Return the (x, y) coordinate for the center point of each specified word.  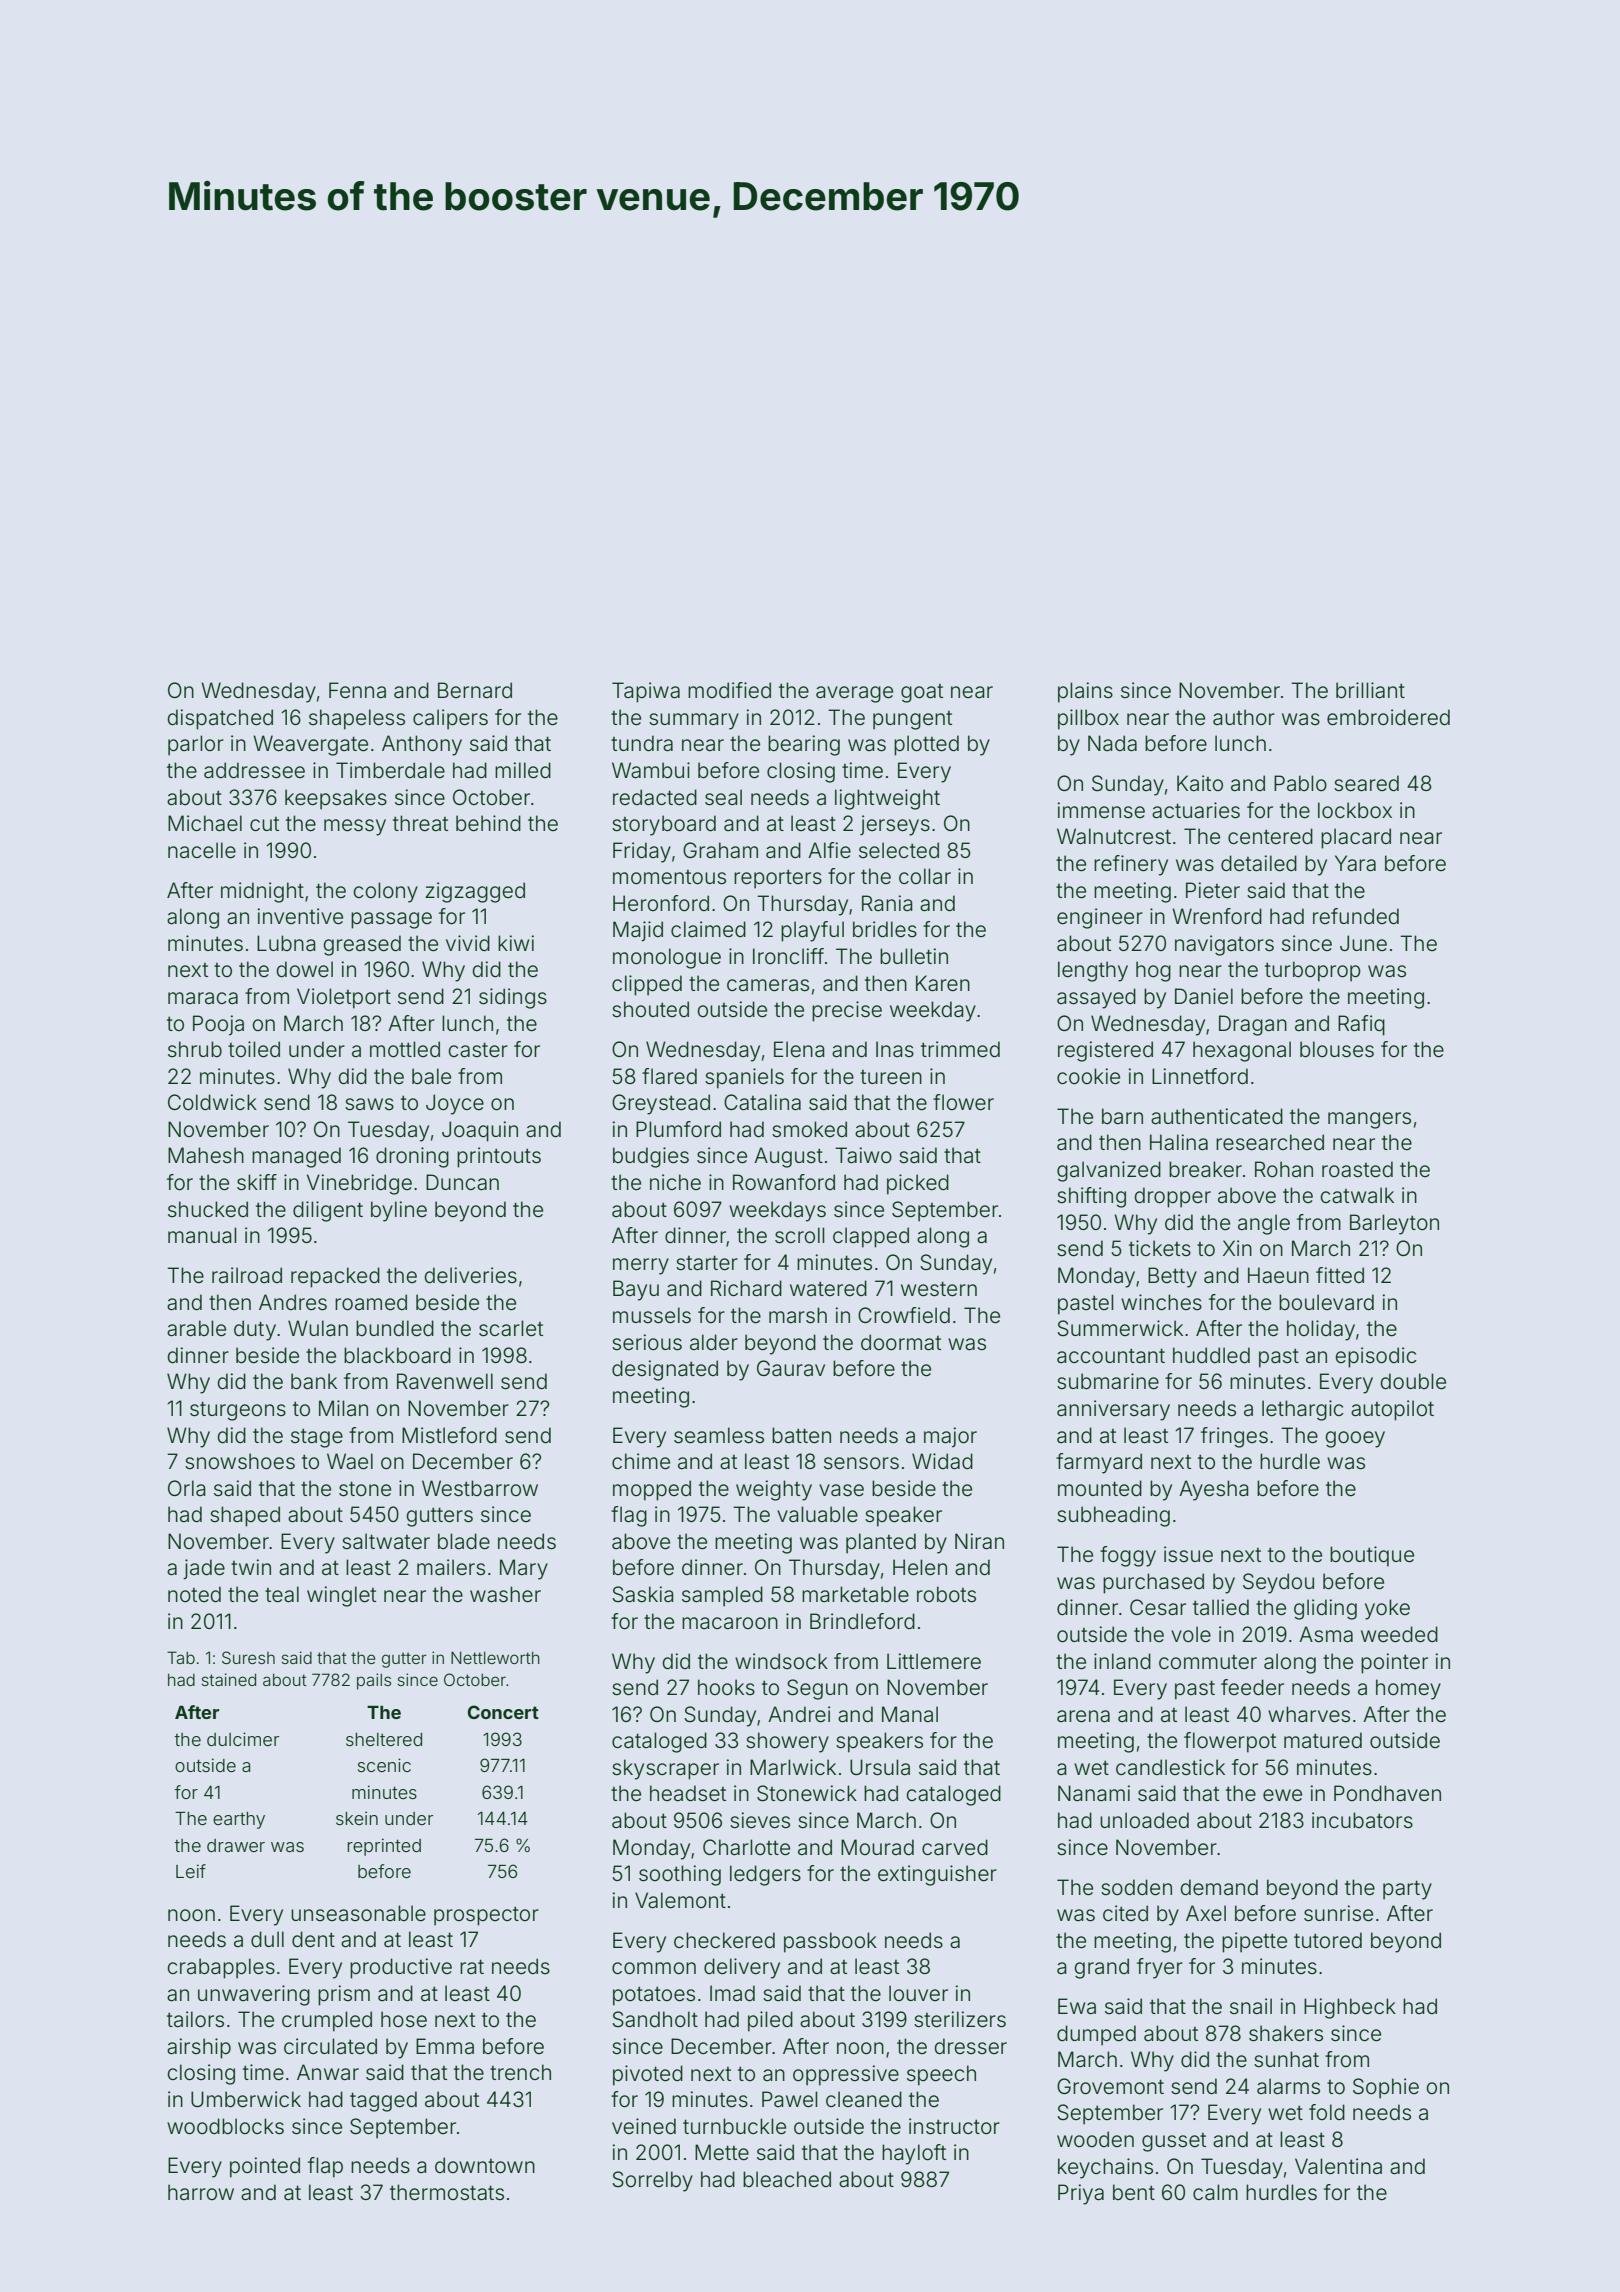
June (1363, 943)
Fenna (357, 690)
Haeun (1278, 1275)
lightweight (887, 799)
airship (199, 2048)
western (939, 1289)
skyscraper (665, 1769)
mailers (451, 1567)
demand (1219, 1887)
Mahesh (206, 1155)
